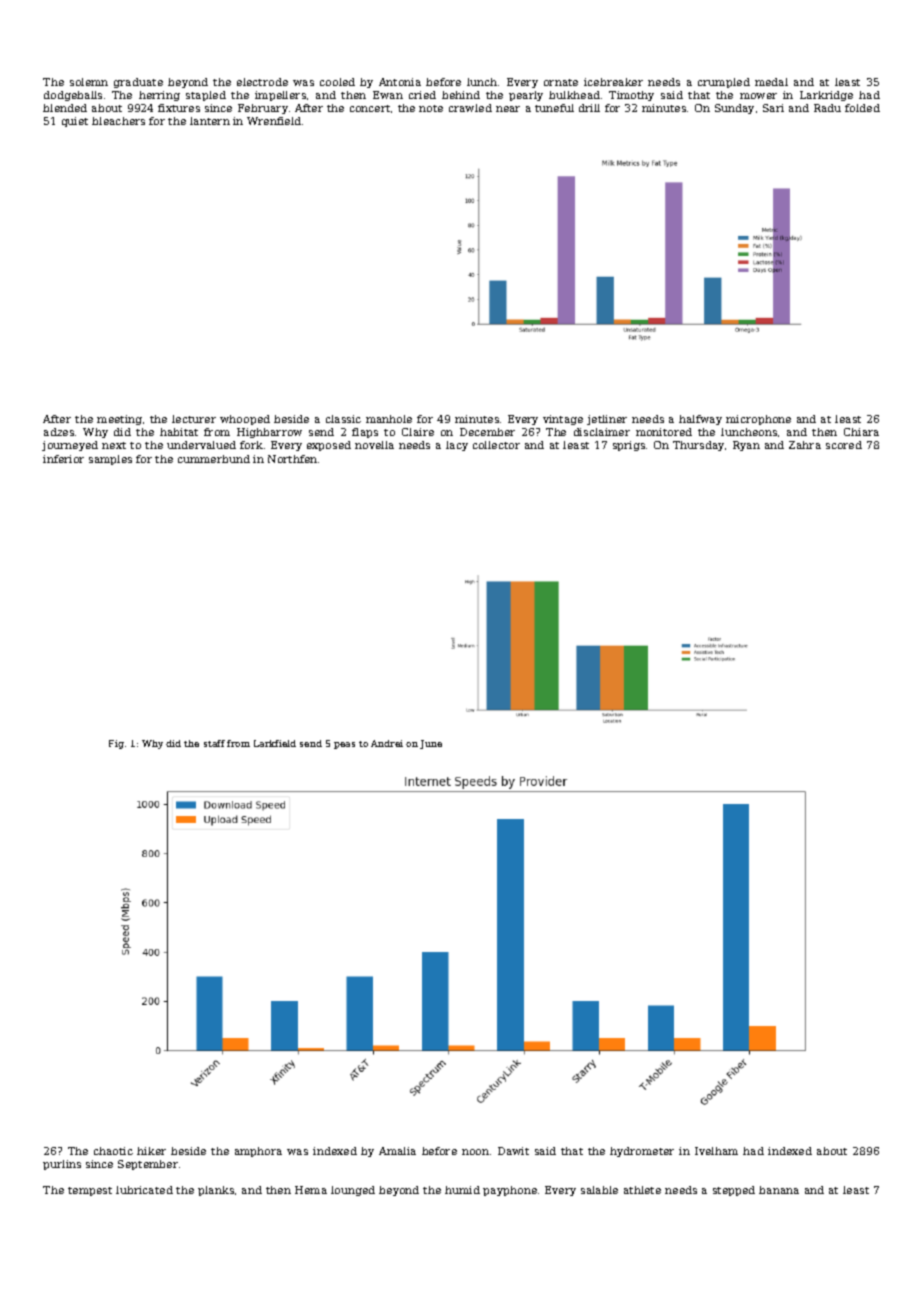 The width and height of the page is (924, 1308). Describe the element at coordinates (258, 1152) in the page. I see `amphora` at that location.
